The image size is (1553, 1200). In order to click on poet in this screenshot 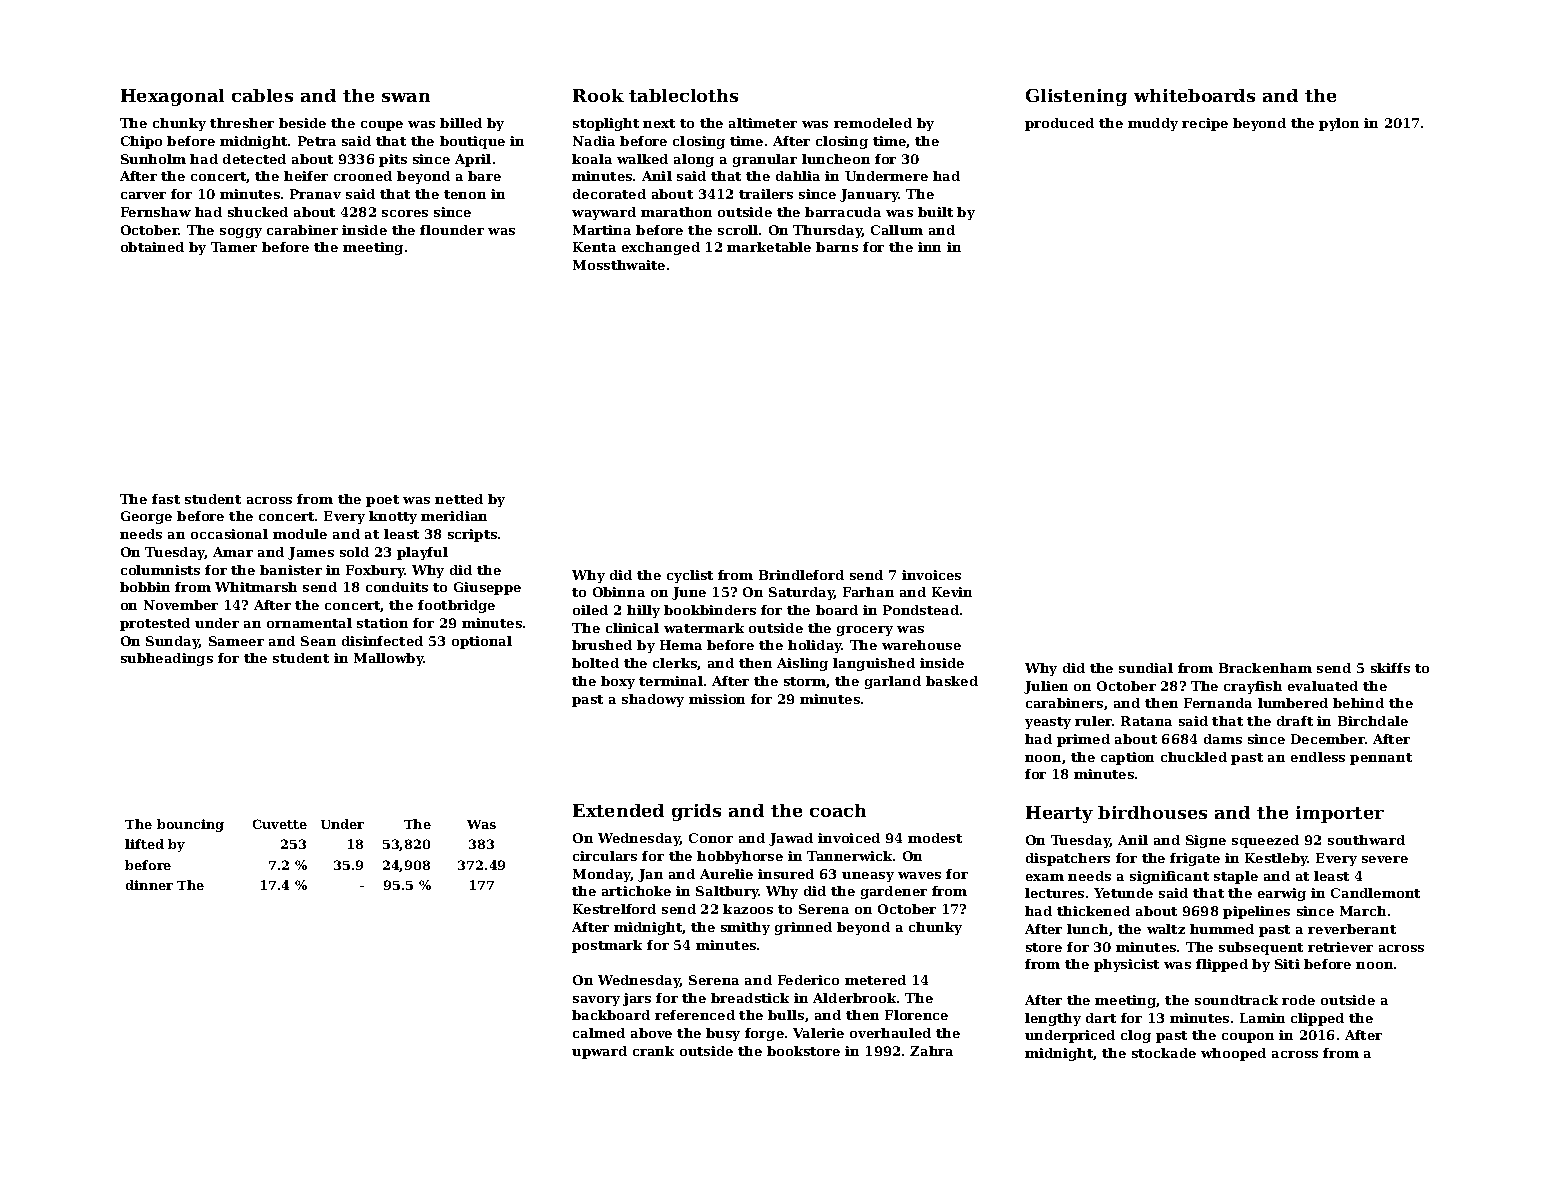, I will do `click(382, 501)`.
